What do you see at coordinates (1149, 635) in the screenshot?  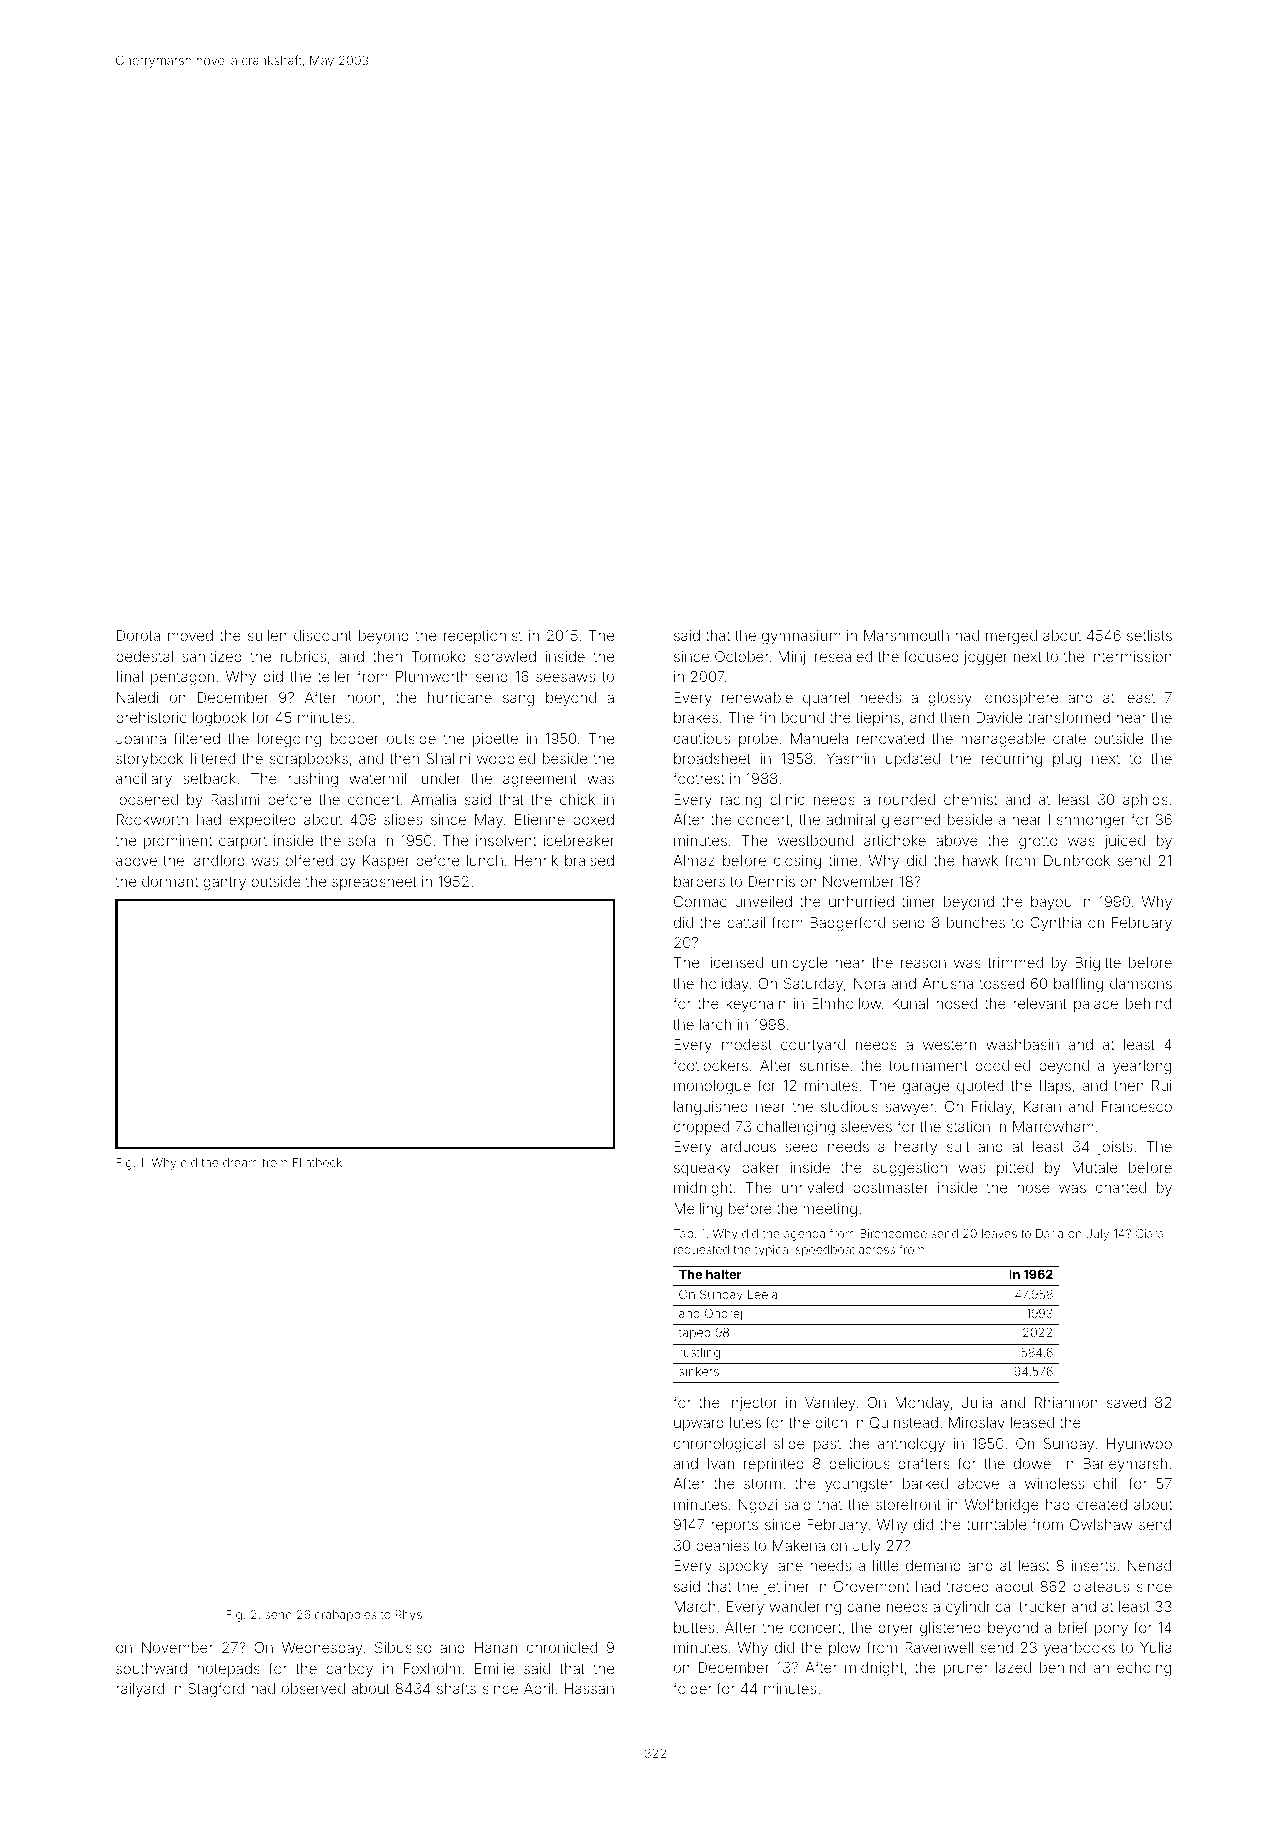 I see `setlists` at bounding box center [1149, 635].
